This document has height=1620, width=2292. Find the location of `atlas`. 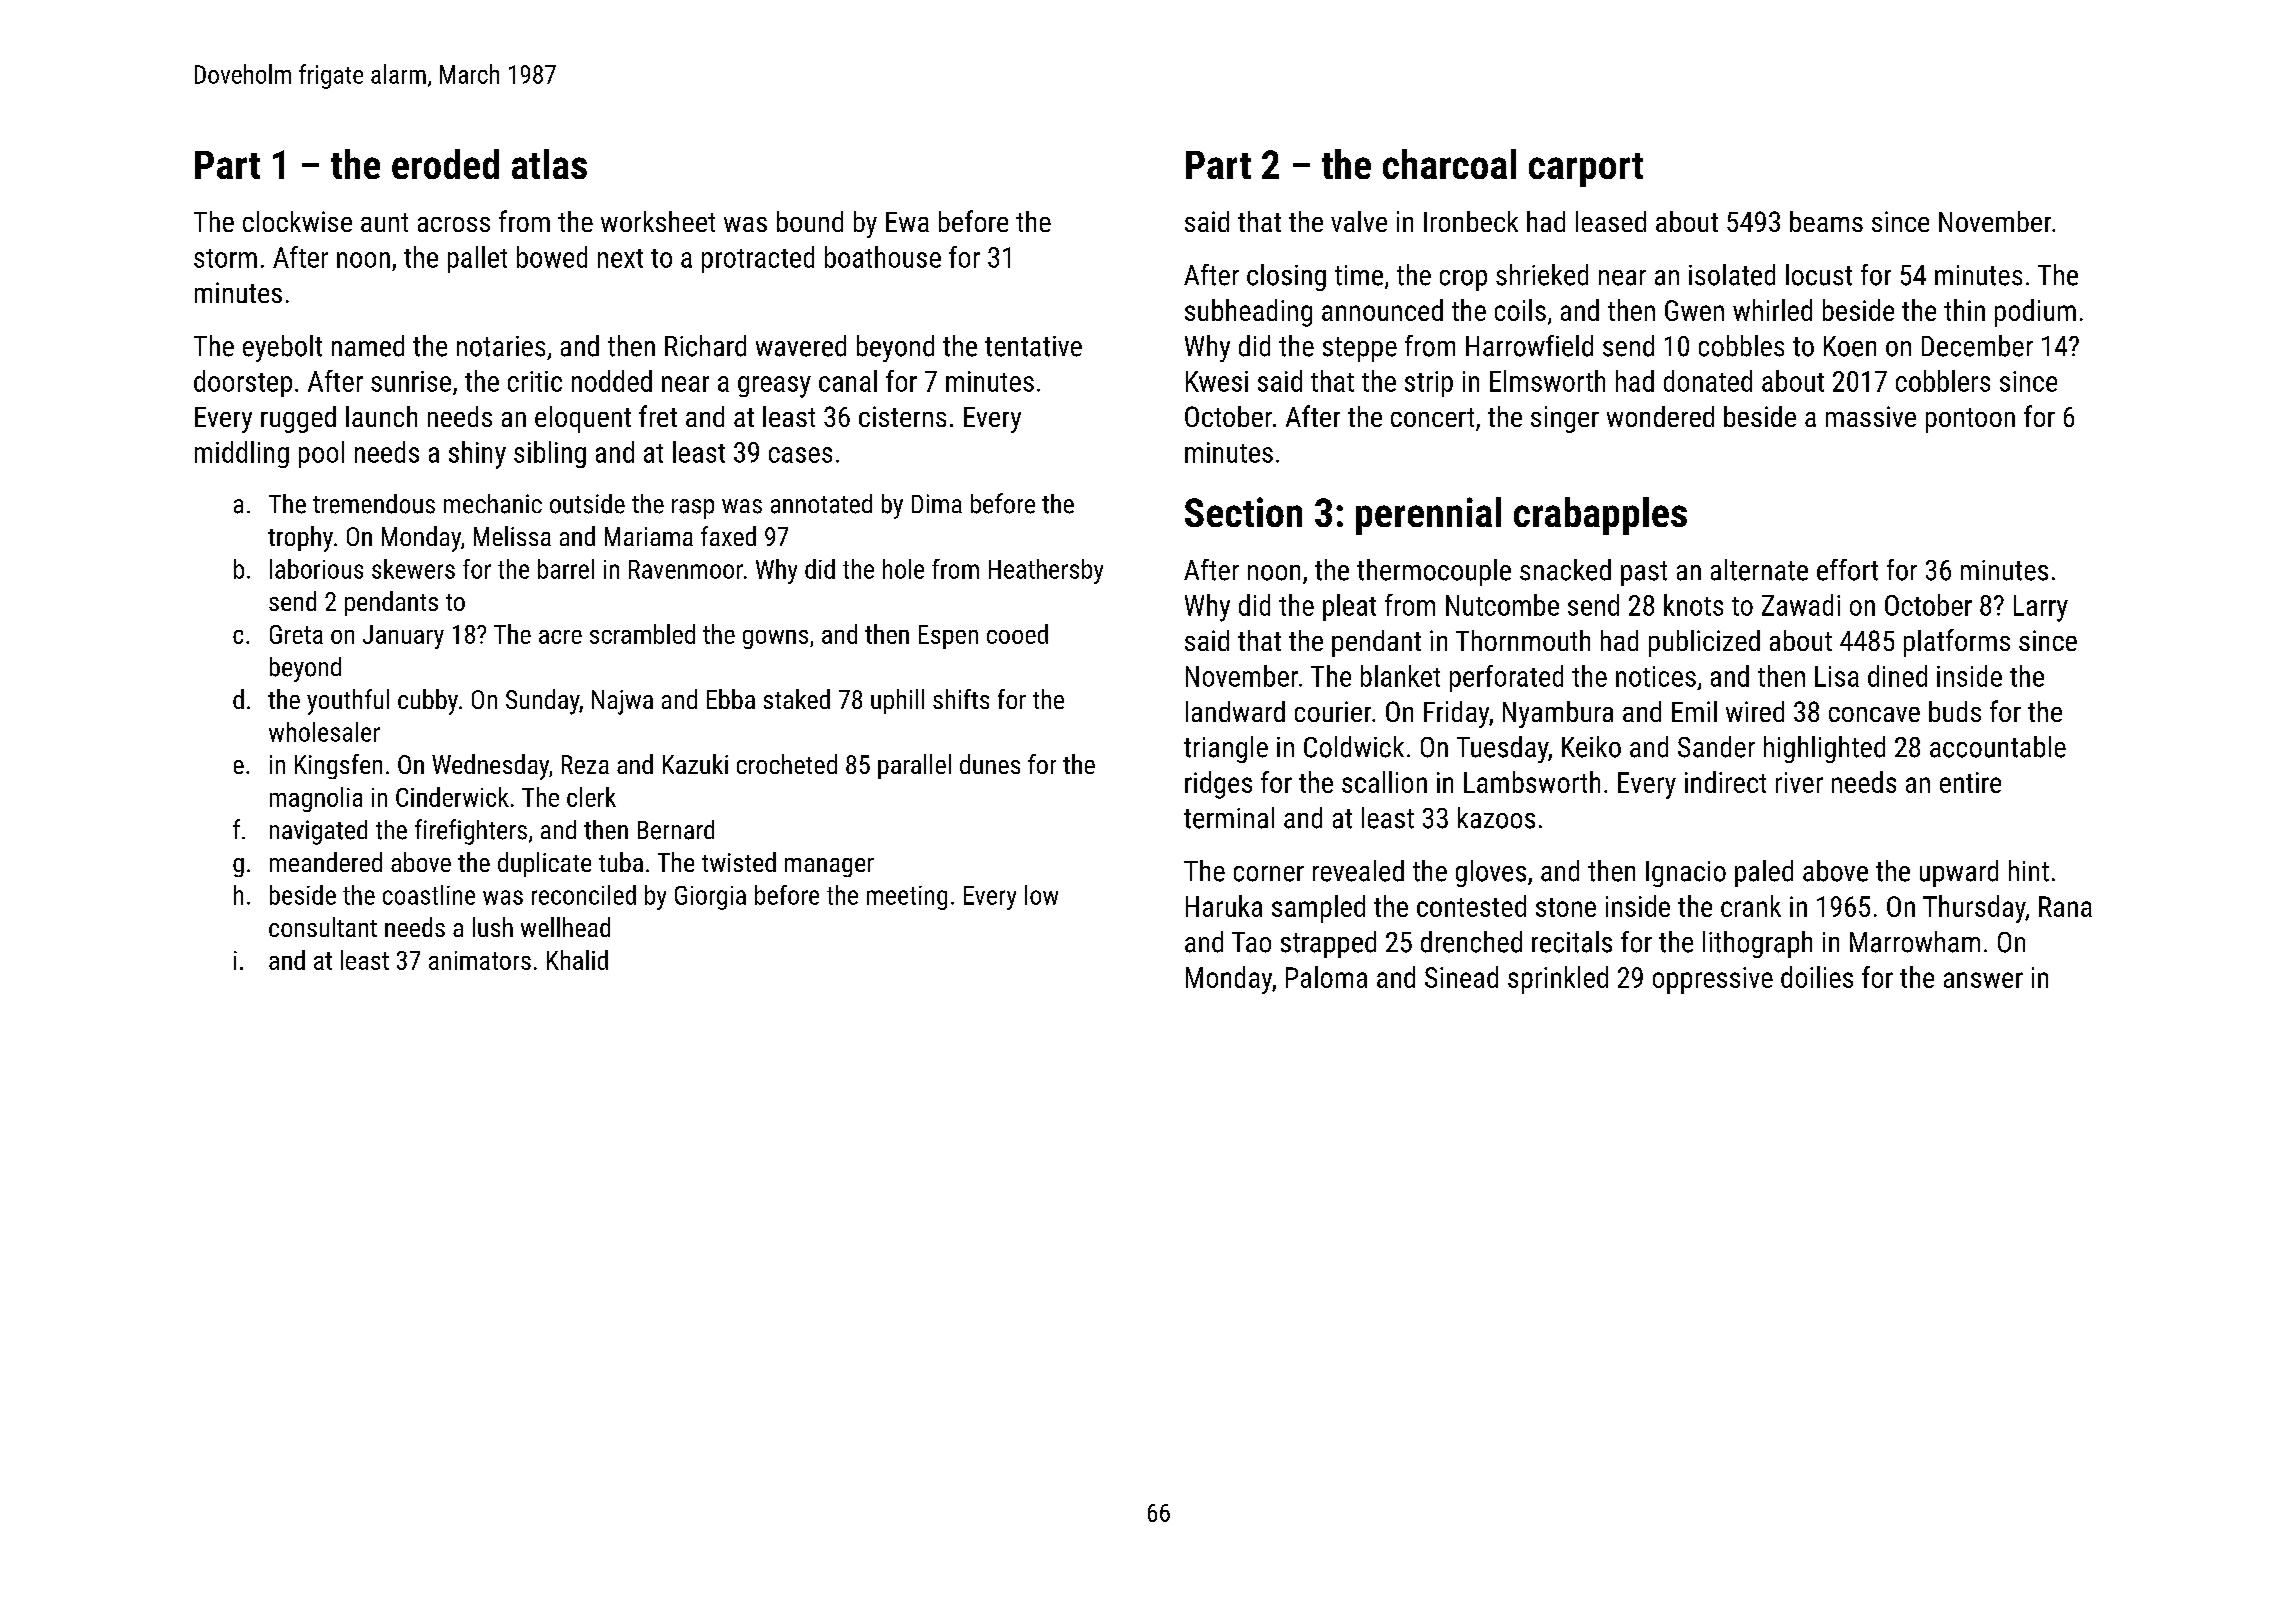

atlas is located at coordinates (549, 164).
